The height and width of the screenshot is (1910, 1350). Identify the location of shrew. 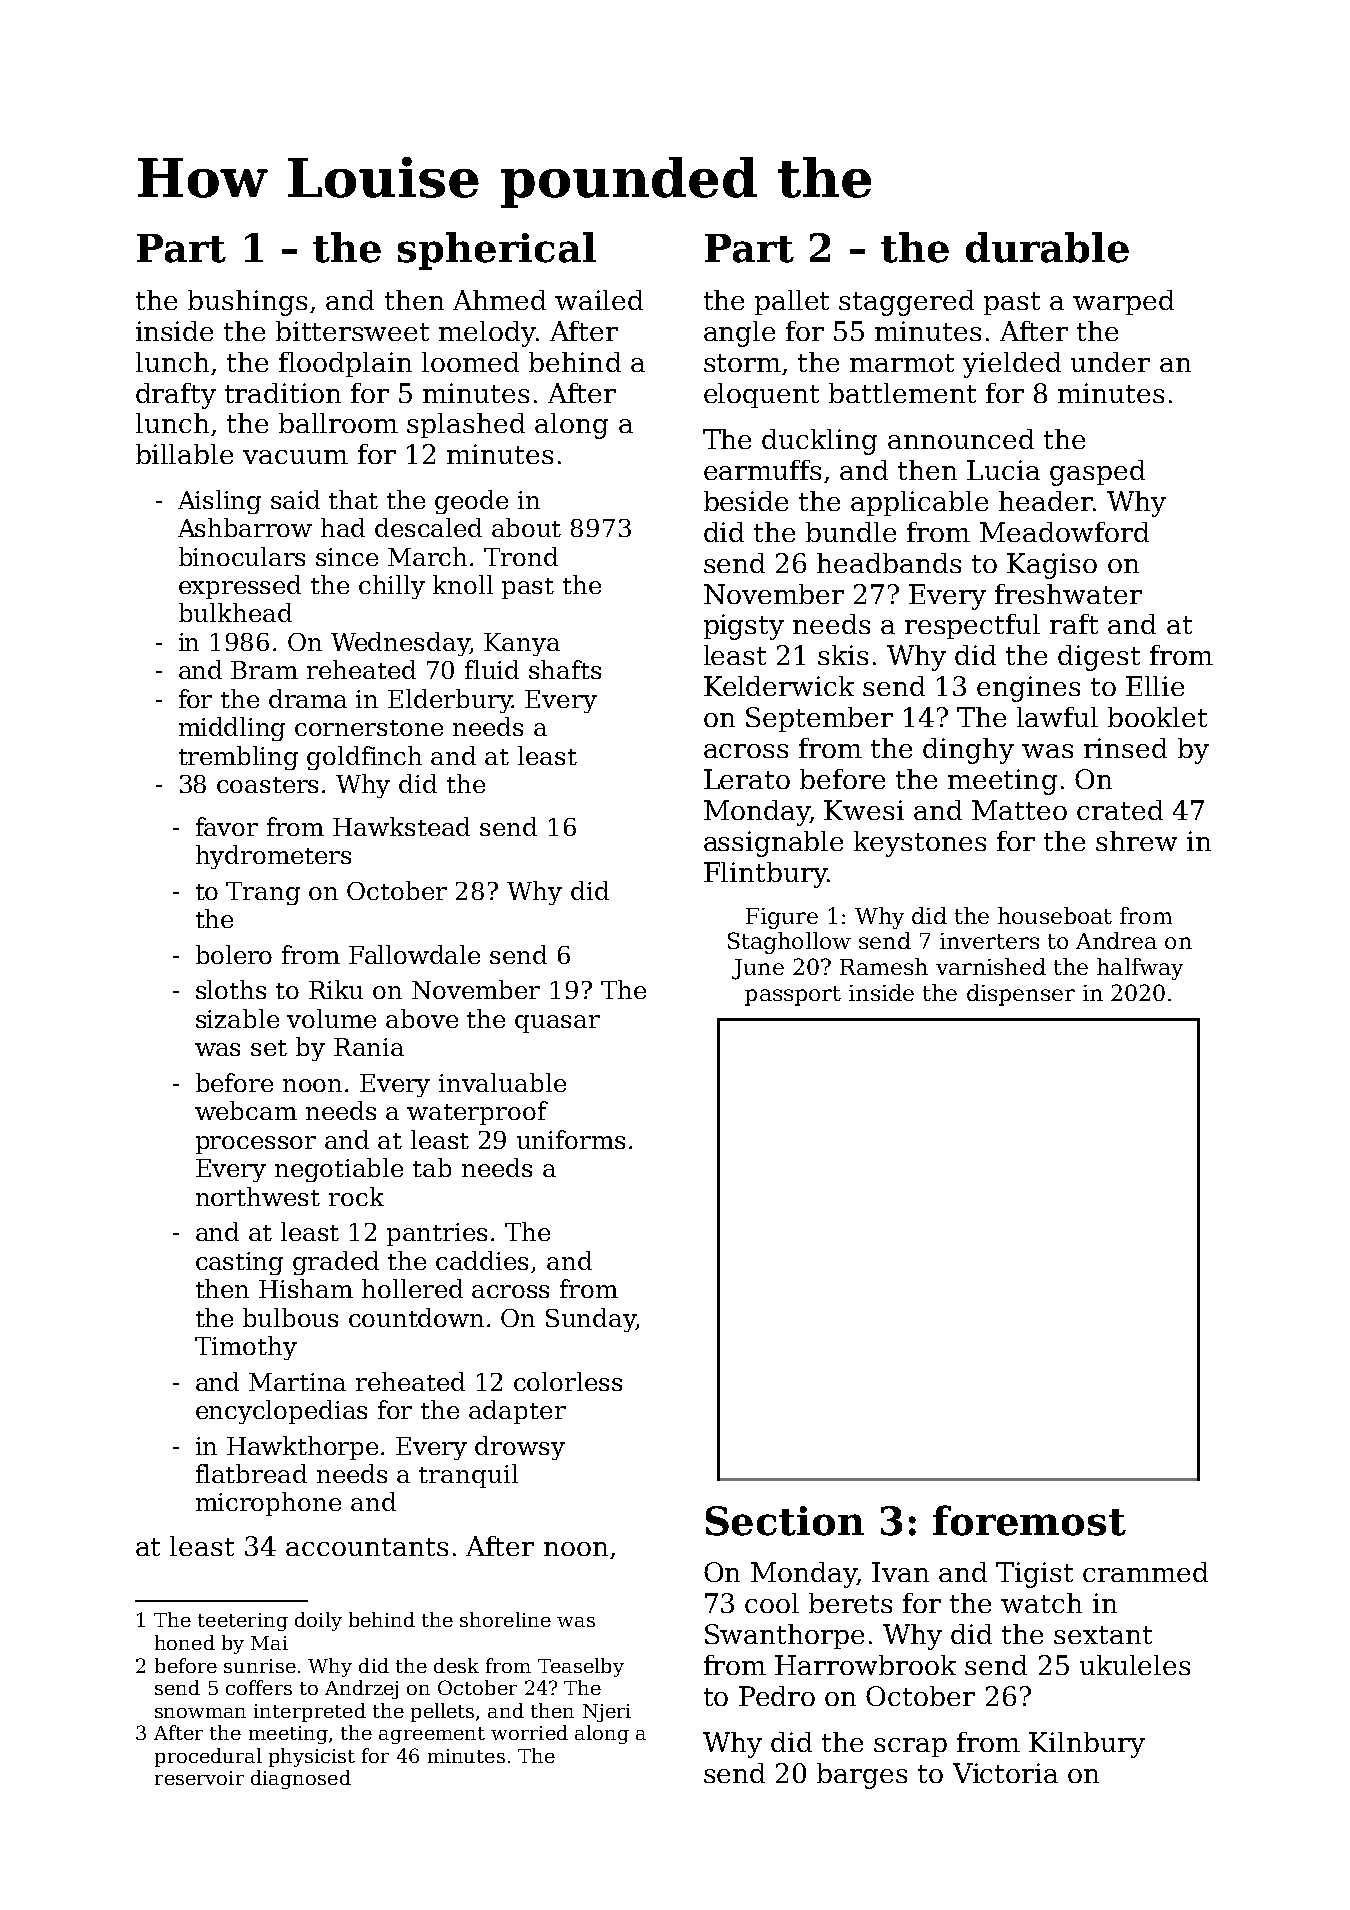
(1136, 841).
